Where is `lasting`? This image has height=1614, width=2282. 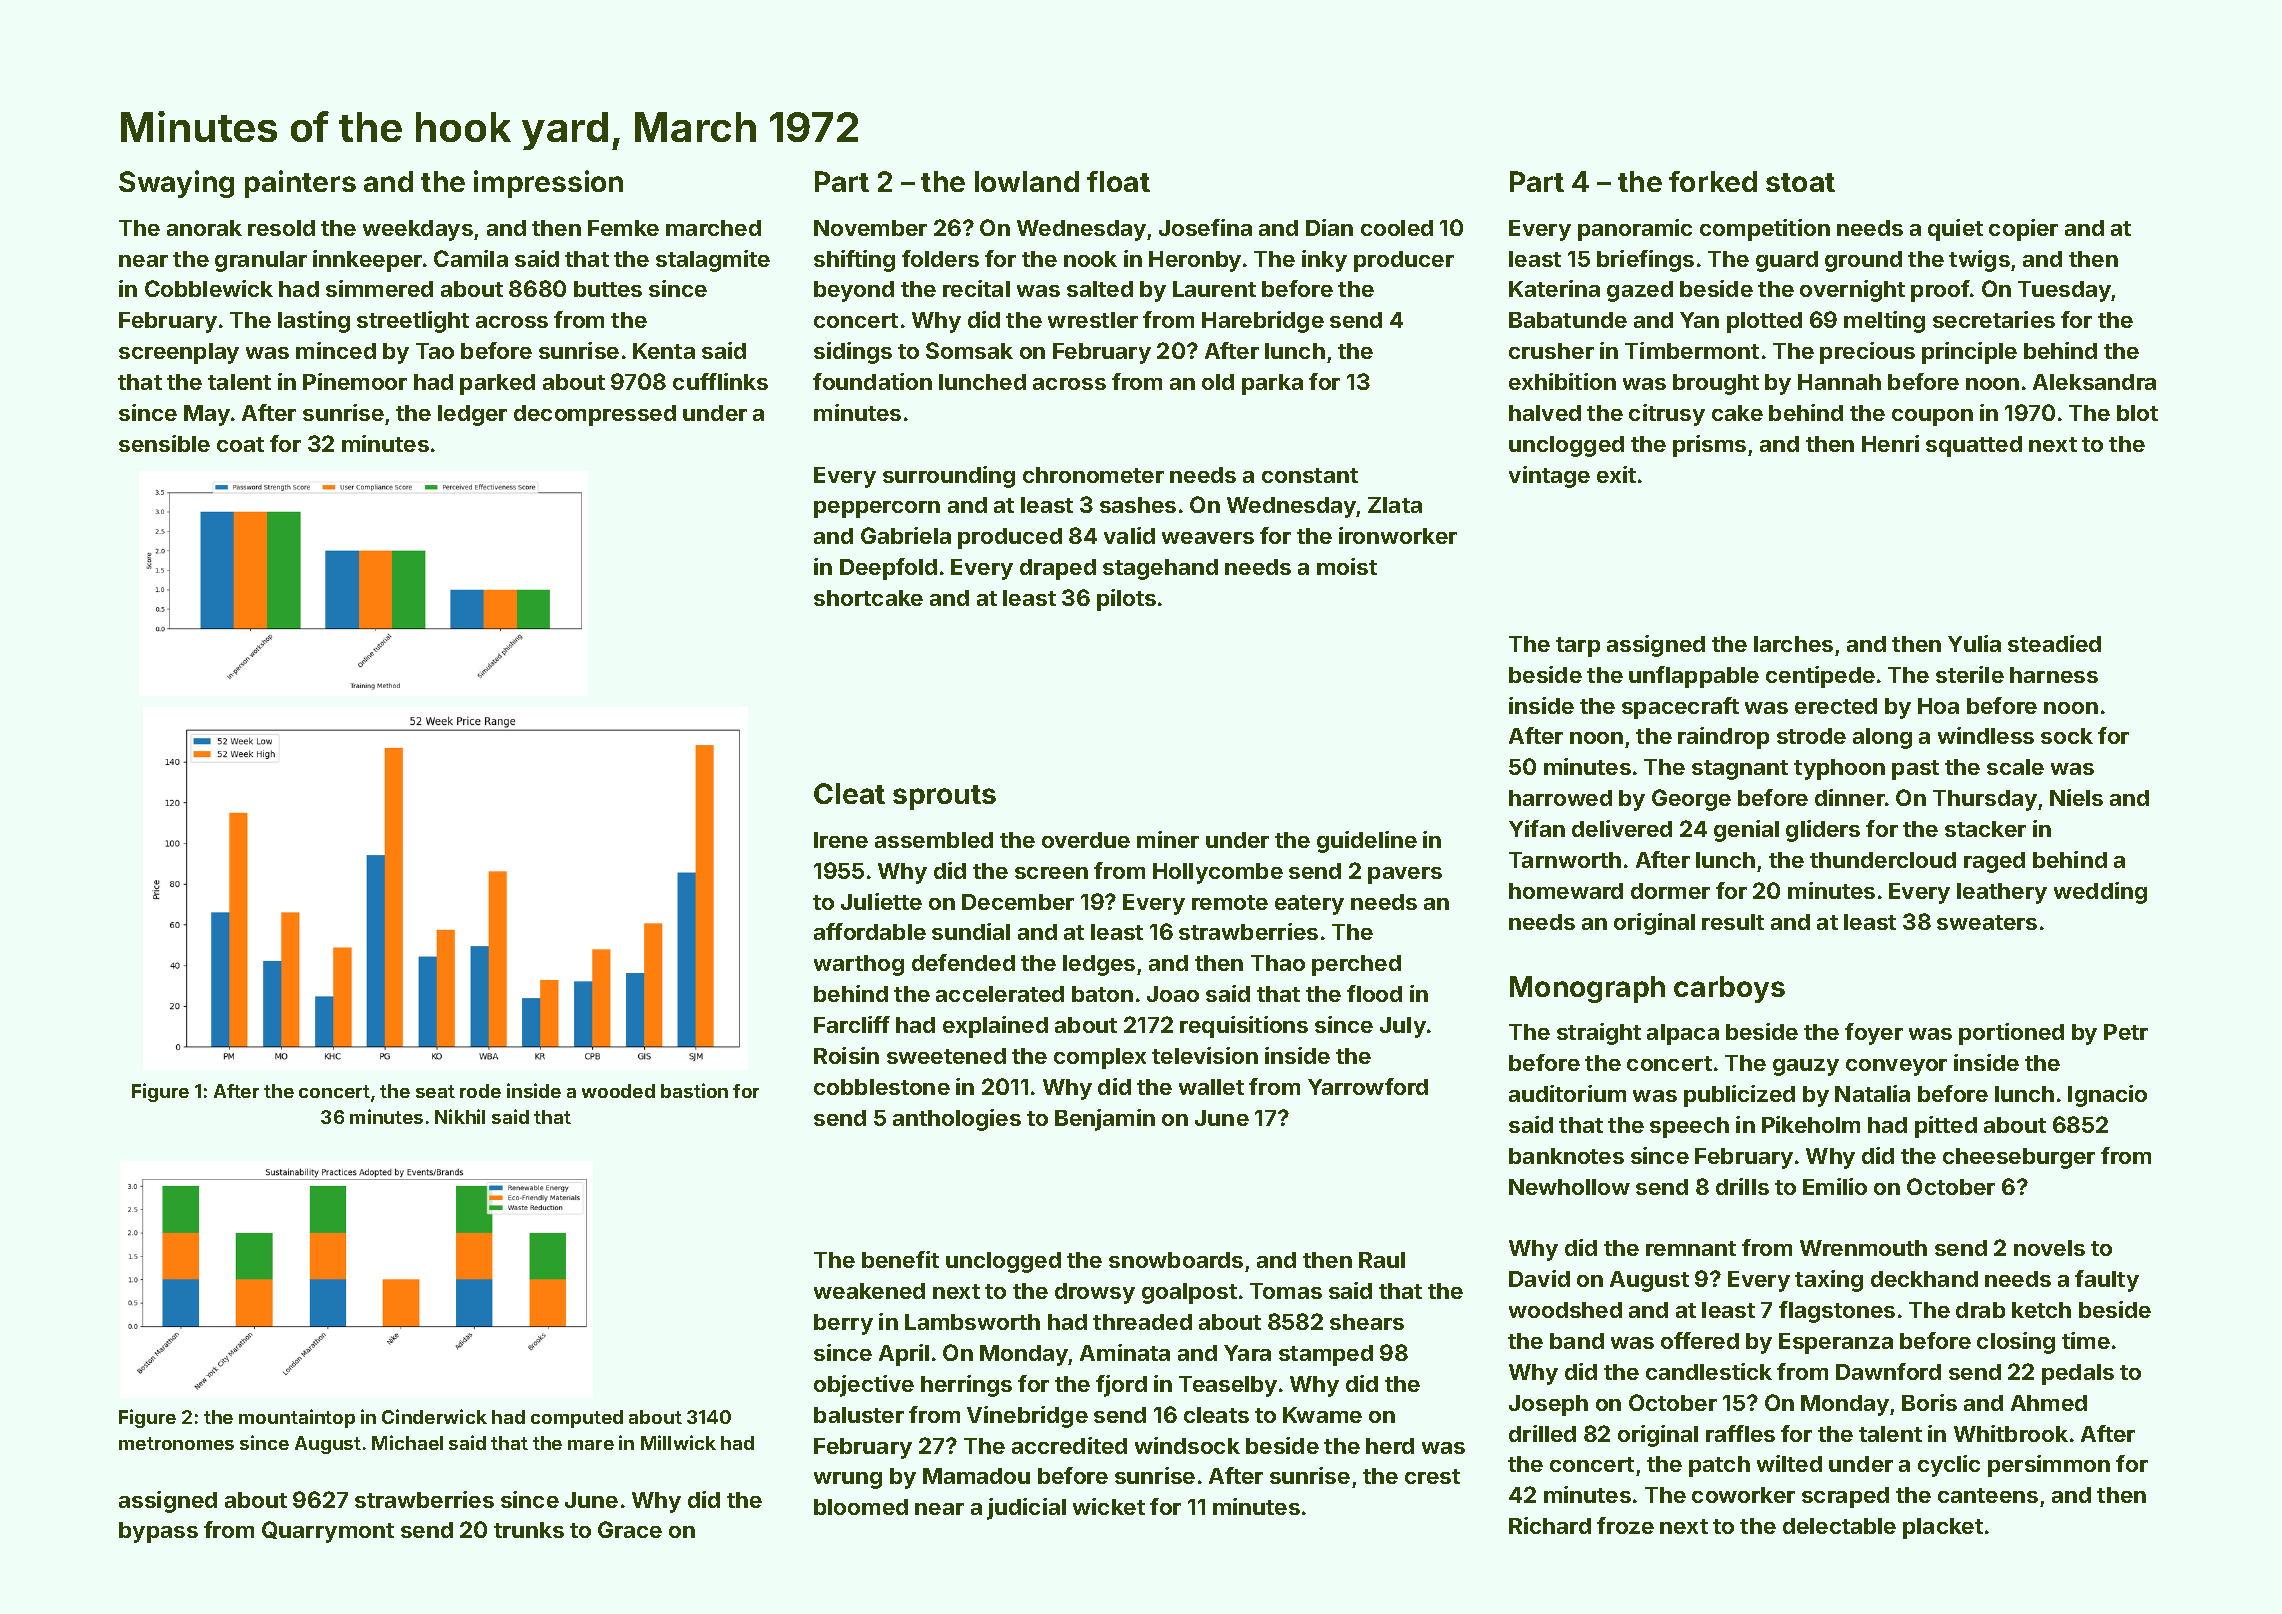 lasting is located at coordinates (314, 322).
